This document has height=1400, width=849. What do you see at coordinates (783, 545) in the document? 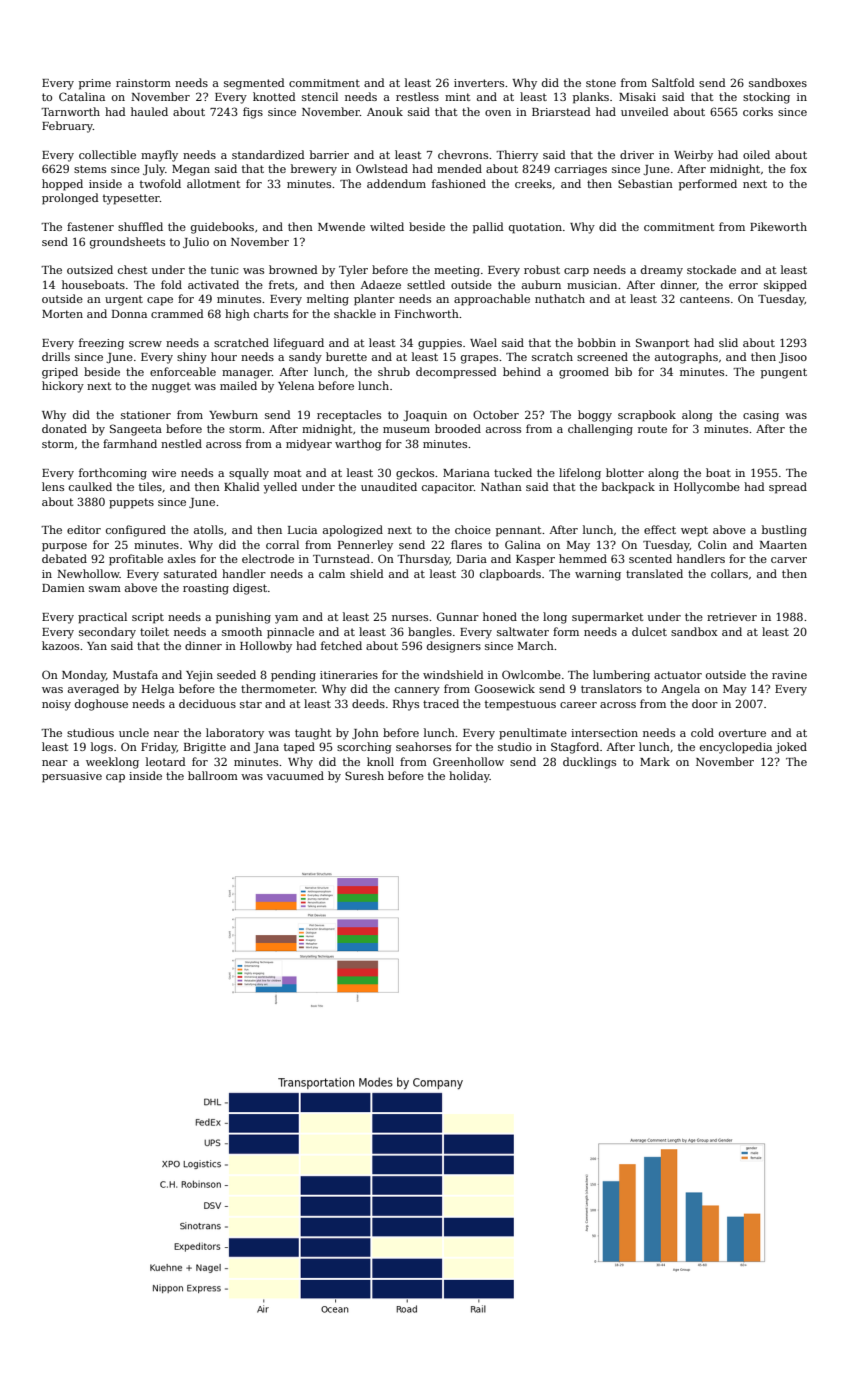
I see `Maarten` at bounding box center [783, 545].
